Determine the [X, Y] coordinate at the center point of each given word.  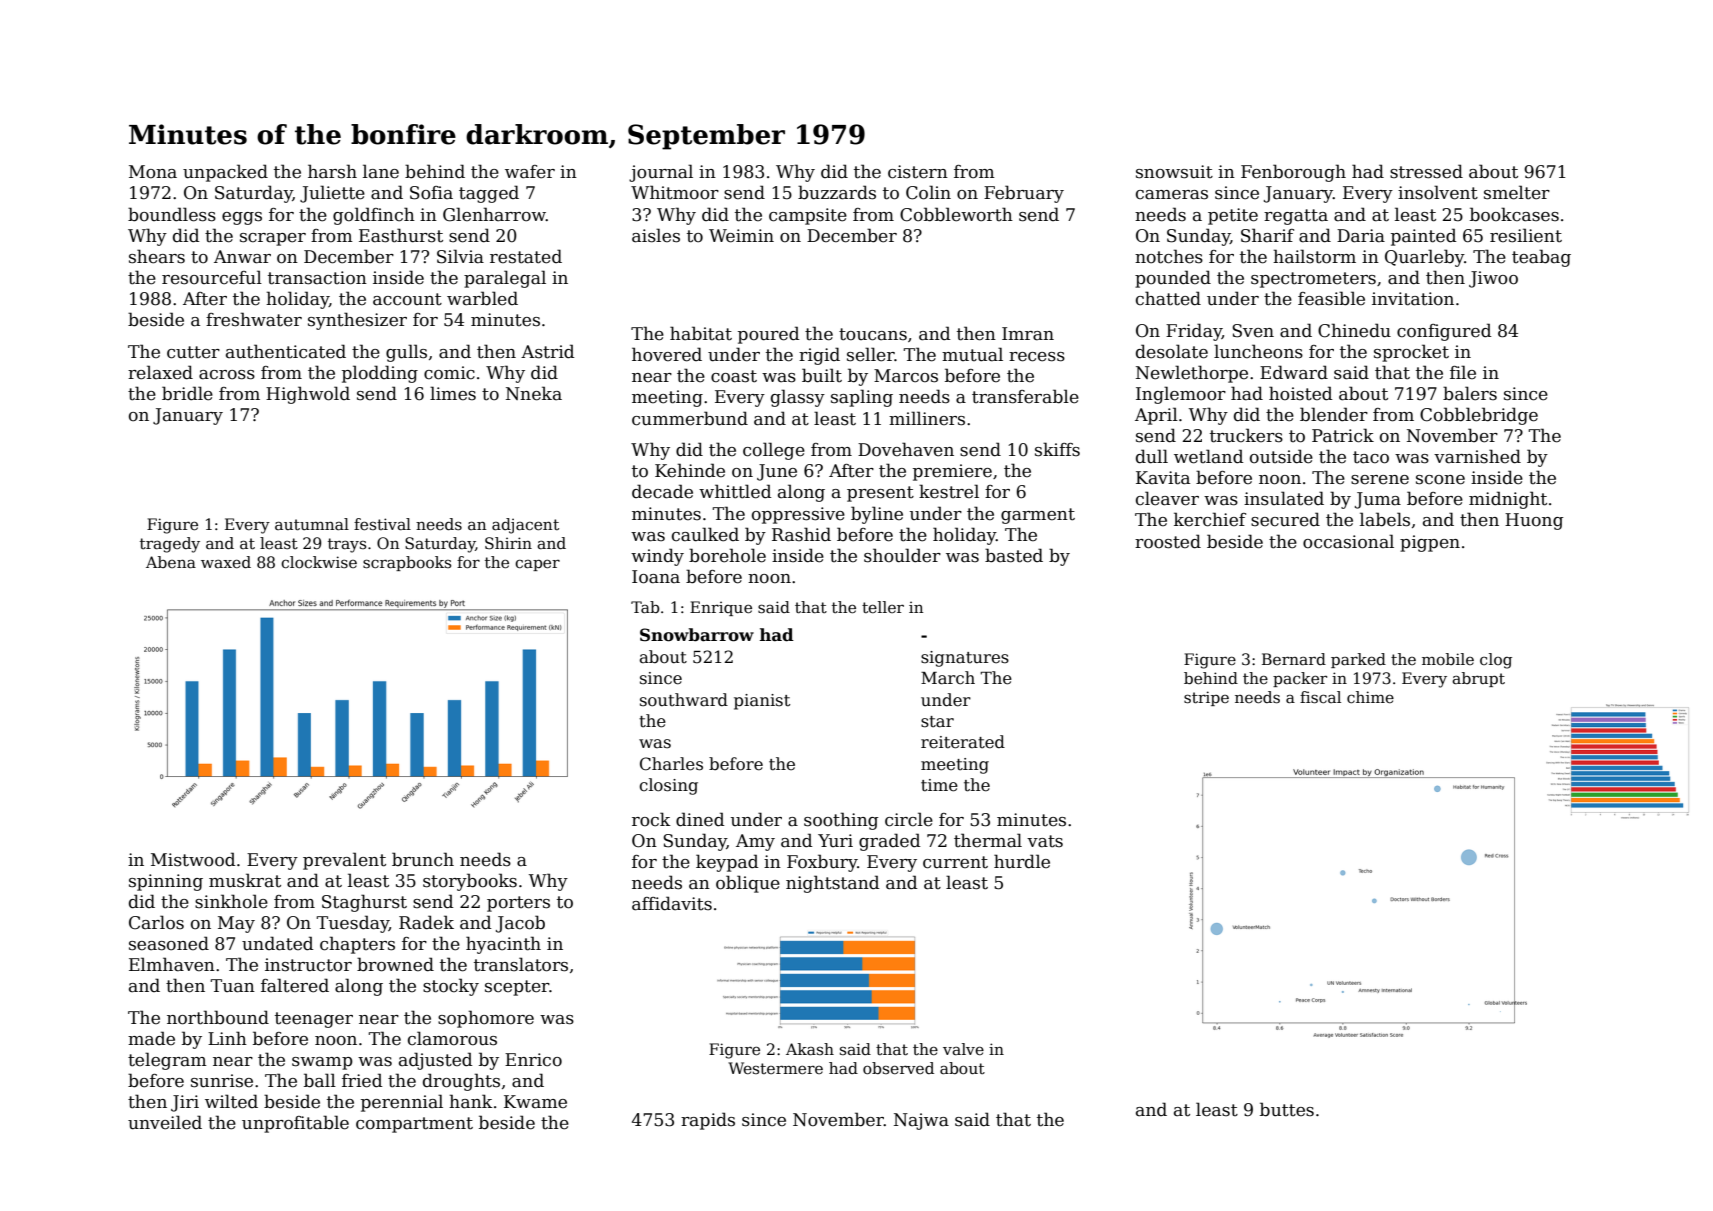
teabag [1541, 258]
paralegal [505, 279]
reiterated [963, 742]
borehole [727, 555]
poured [769, 335]
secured [1285, 519]
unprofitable [295, 1124]
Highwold [308, 395]
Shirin [508, 543]
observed [898, 1068]
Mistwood [193, 859]
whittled [735, 491]
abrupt [1478, 679]
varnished [1477, 456]
